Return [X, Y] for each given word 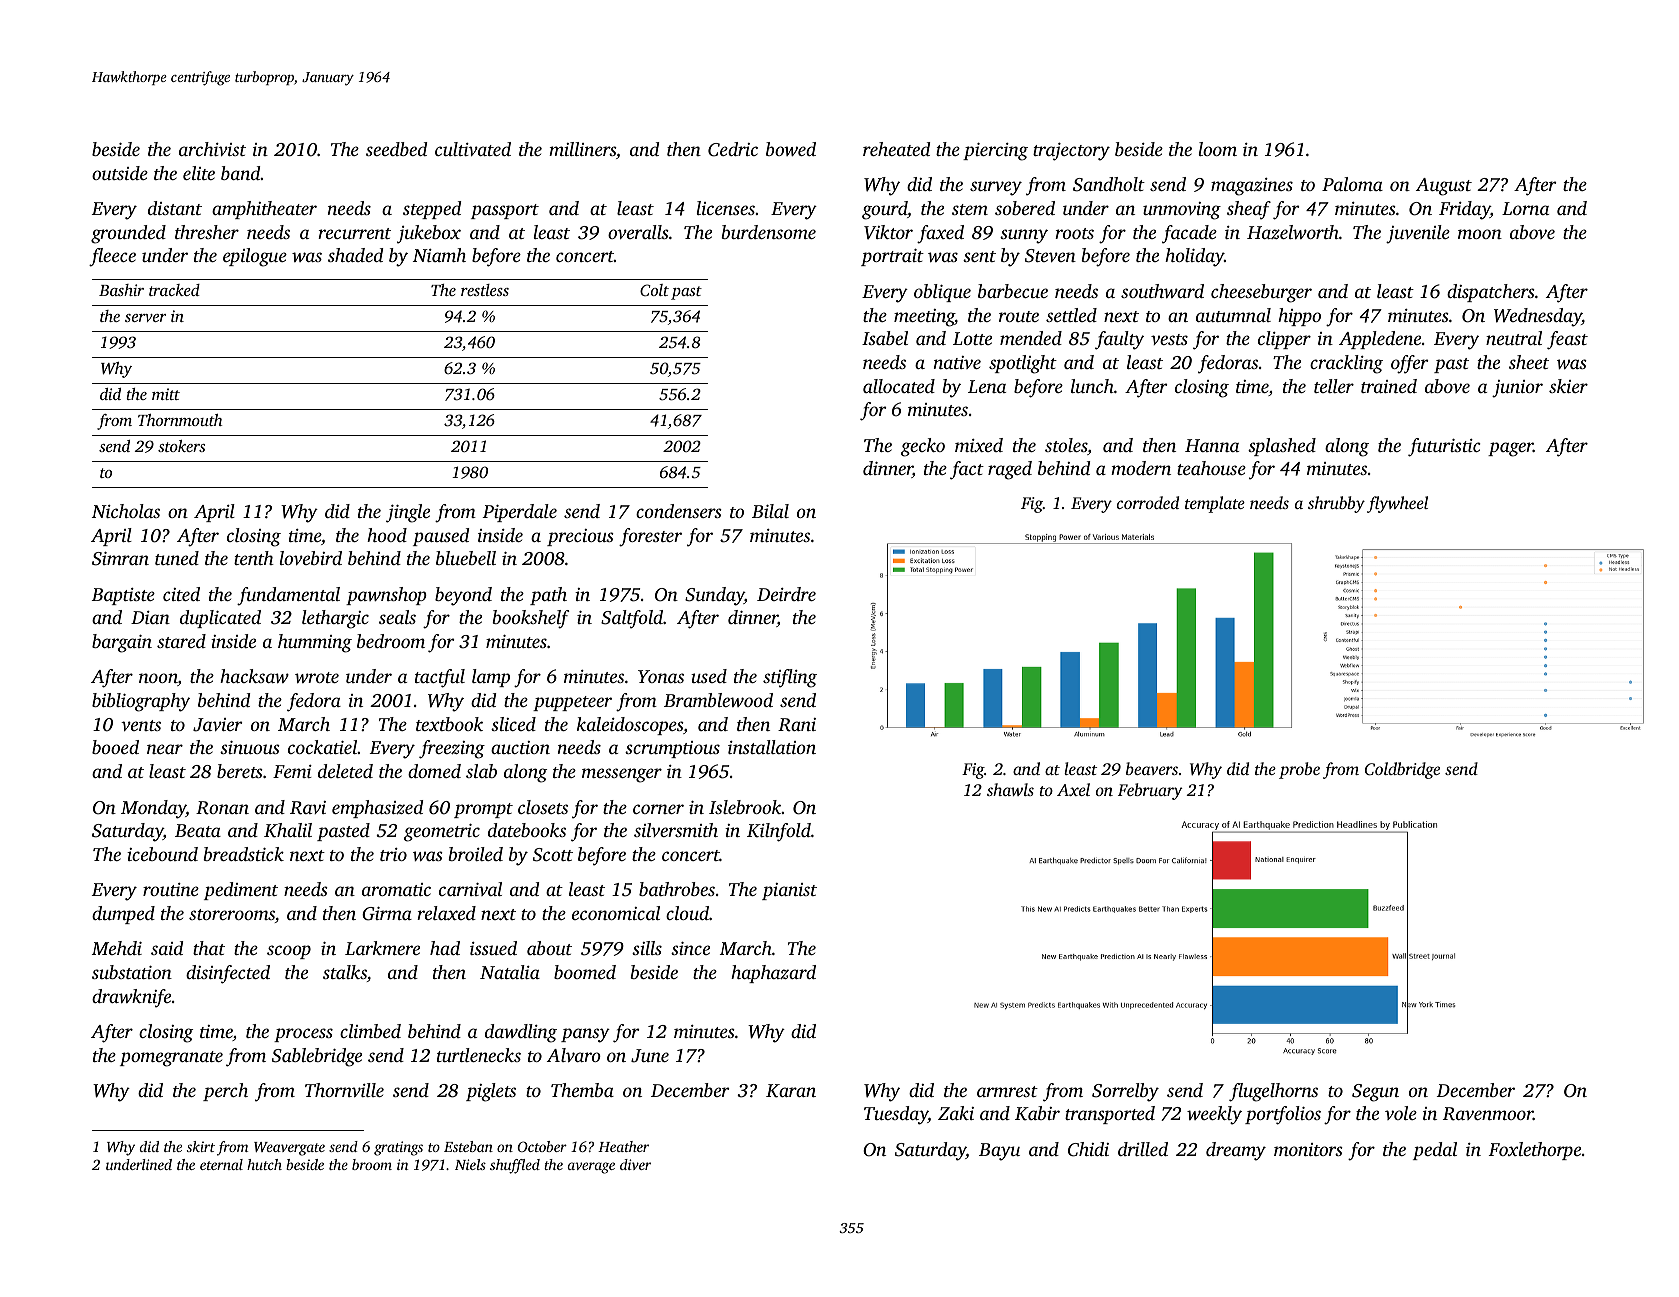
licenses [726, 208]
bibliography [141, 702]
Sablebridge [317, 1057]
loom [1218, 149]
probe [1299, 770]
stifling [790, 678]
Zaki [956, 1113]
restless [485, 290]
